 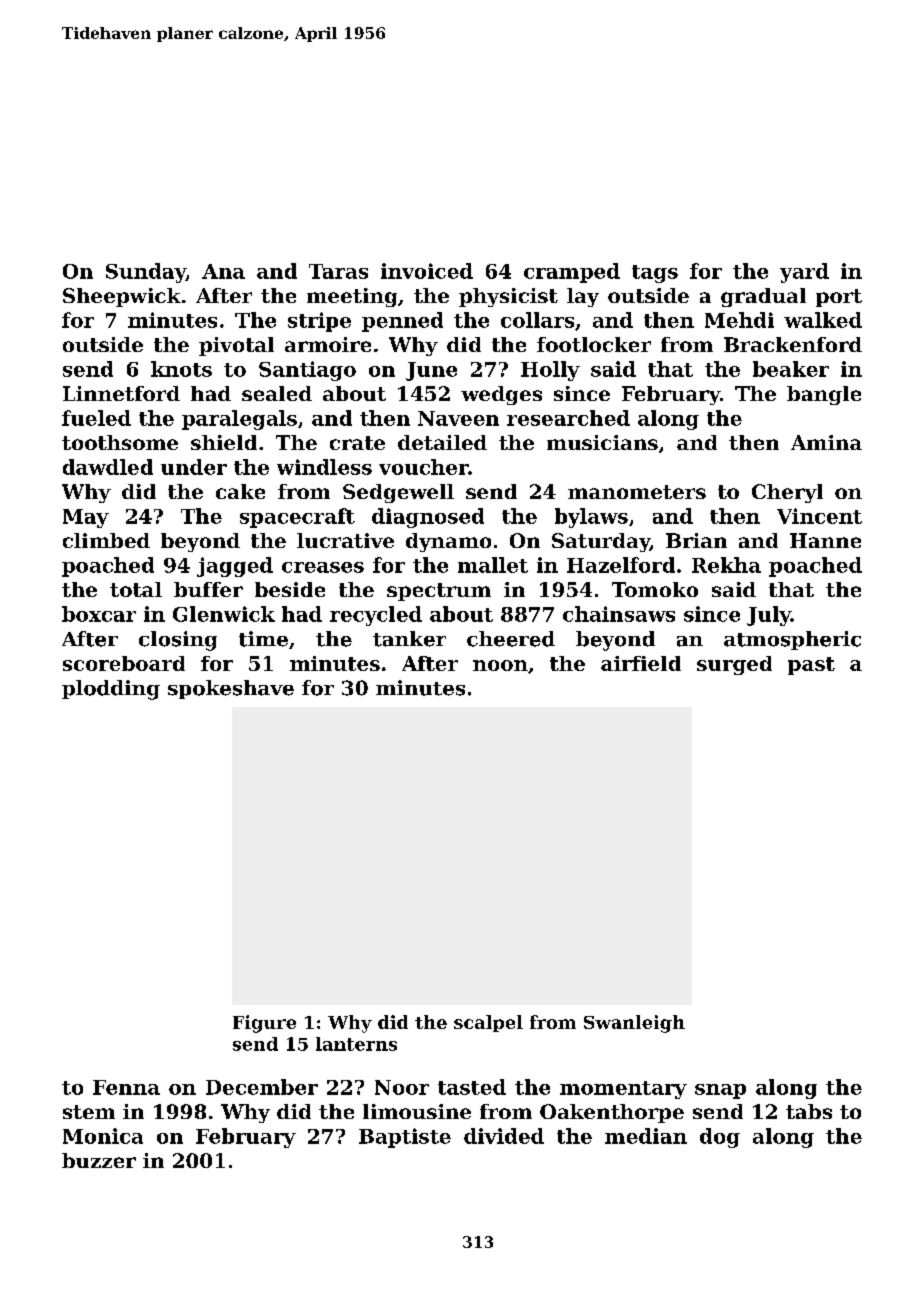 I want to click on scoreboard, so click(x=124, y=663).
